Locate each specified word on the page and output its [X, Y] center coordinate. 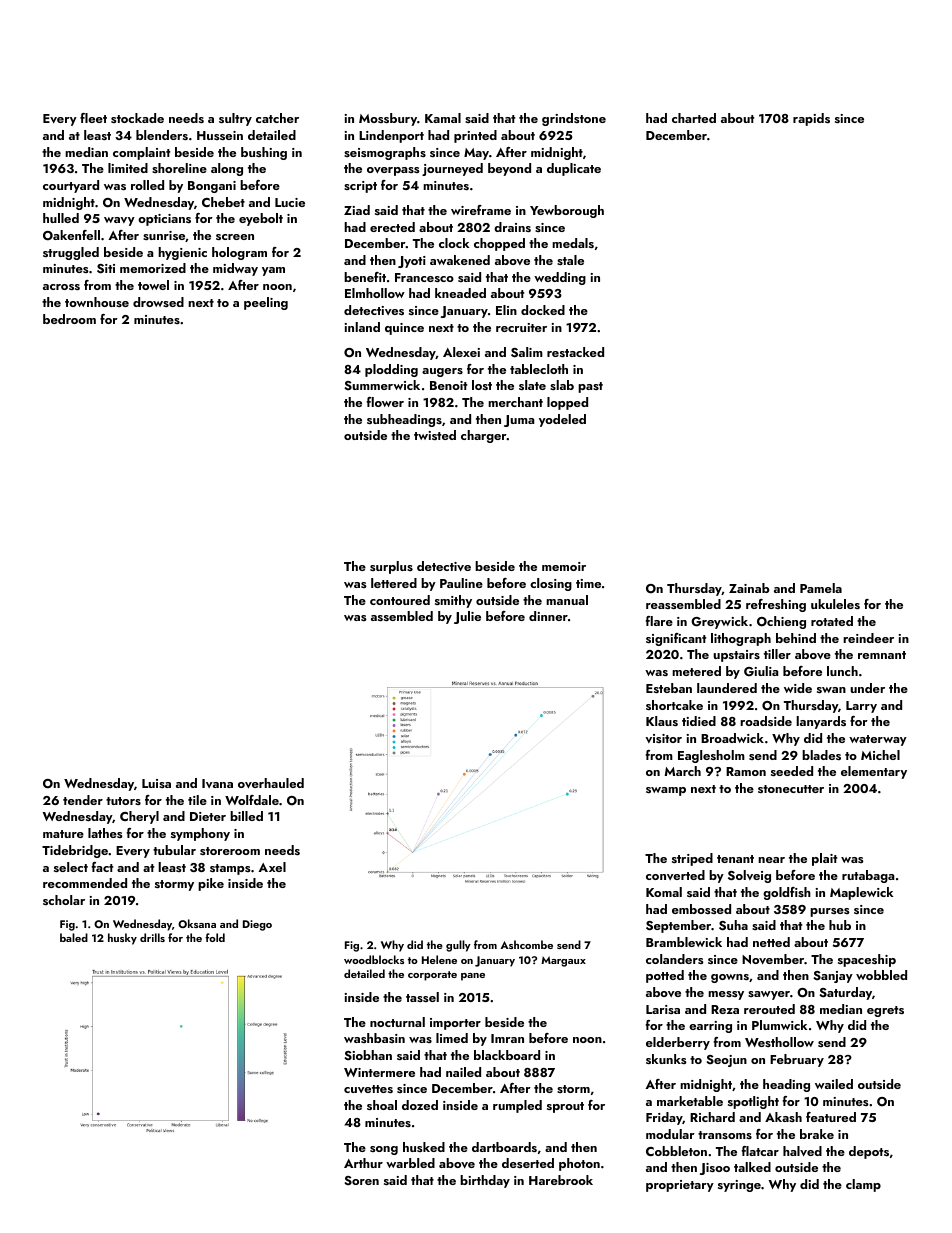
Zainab [749, 588]
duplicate [574, 169]
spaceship [867, 960]
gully [458, 946]
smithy [453, 601]
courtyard [71, 186]
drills [152, 937]
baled [74, 937]
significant [676, 639]
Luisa [156, 783]
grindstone [574, 119]
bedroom [69, 319]
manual [567, 600]
